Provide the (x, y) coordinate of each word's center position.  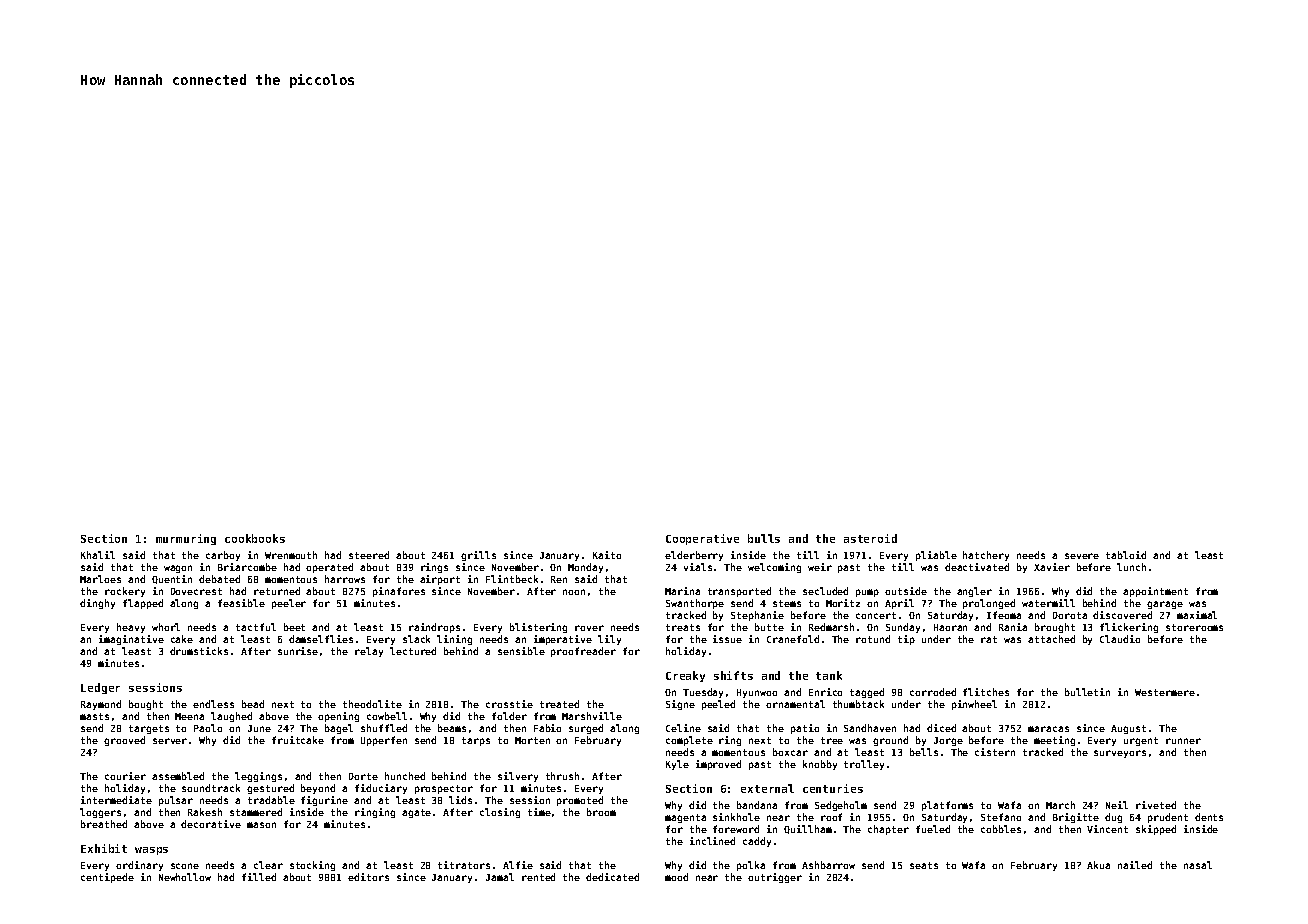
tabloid (1126, 555)
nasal (1198, 865)
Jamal (500, 877)
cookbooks (255, 538)
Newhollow (185, 877)
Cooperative (702, 539)
